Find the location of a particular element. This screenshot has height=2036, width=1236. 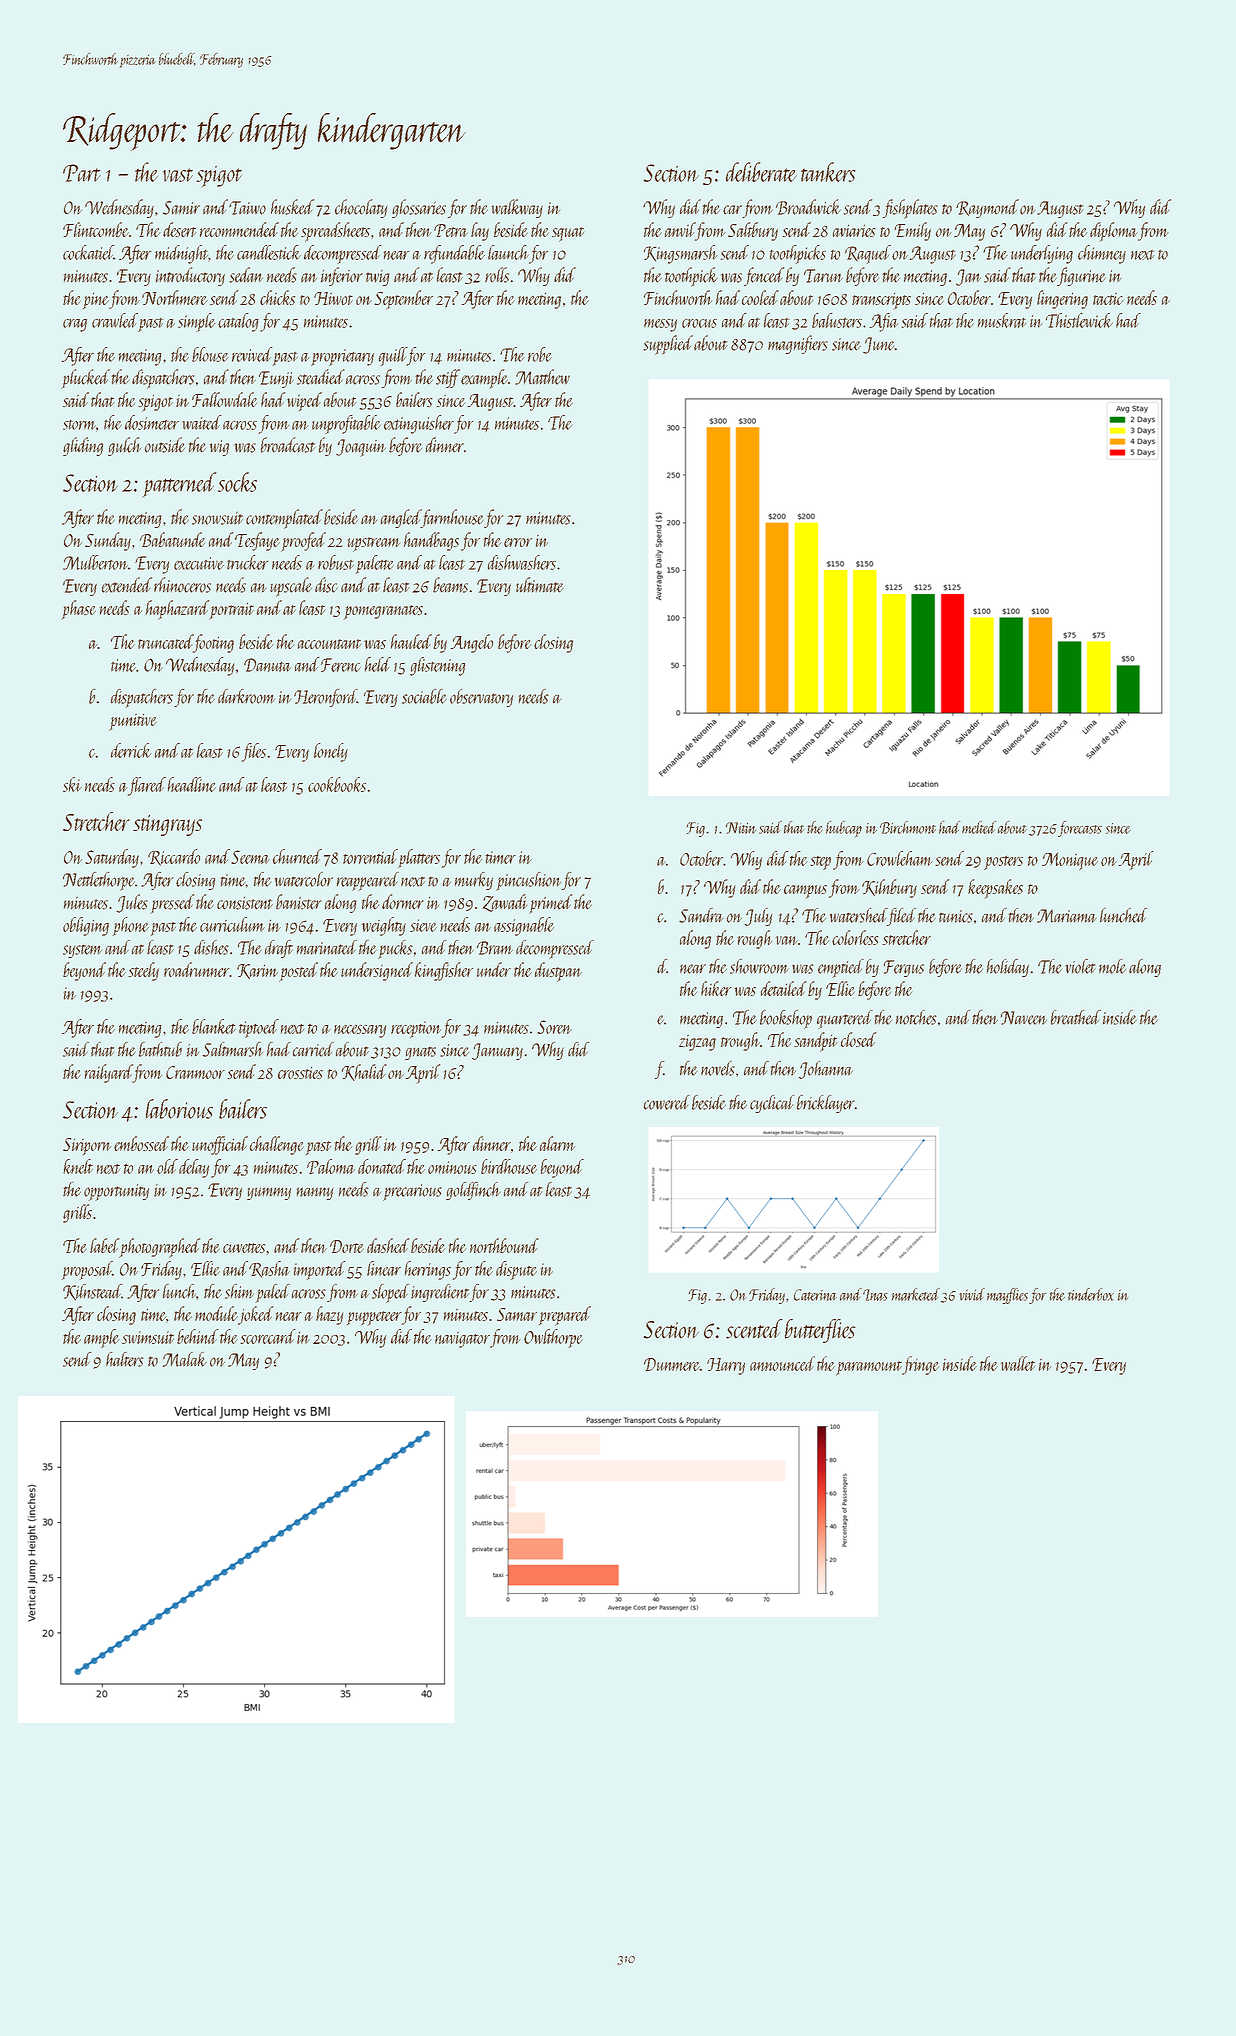

melted is located at coordinates (979, 827).
